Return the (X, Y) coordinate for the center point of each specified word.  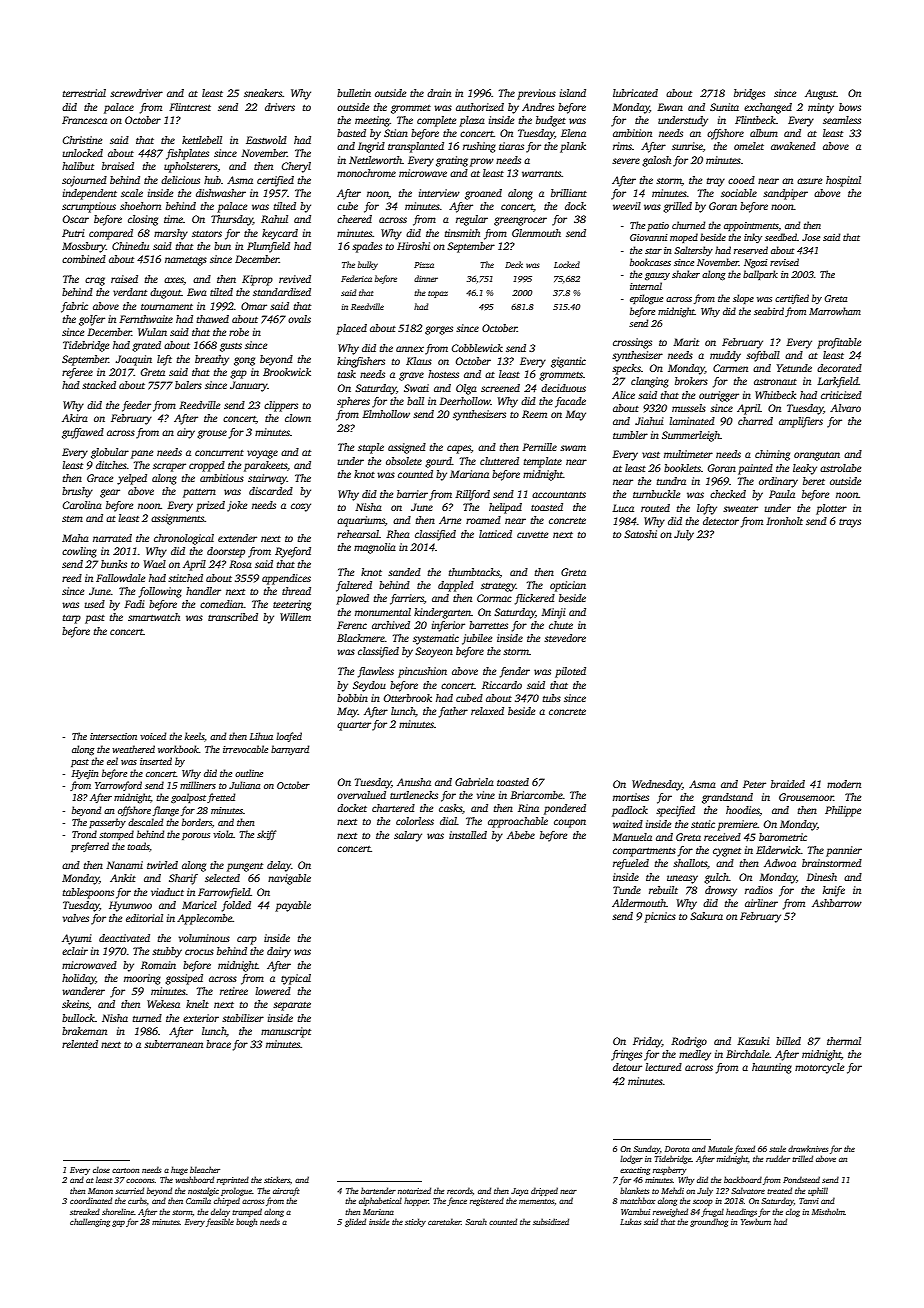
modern (844, 784)
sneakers (263, 93)
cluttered (499, 461)
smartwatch (154, 617)
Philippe (843, 811)
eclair (75, 951)
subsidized (551, 1221)
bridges (749, 94)
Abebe (521, 835)
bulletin (354, 93)
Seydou (369, 686)
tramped (247, 1212)
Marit (686, 342)
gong (244, 361)
